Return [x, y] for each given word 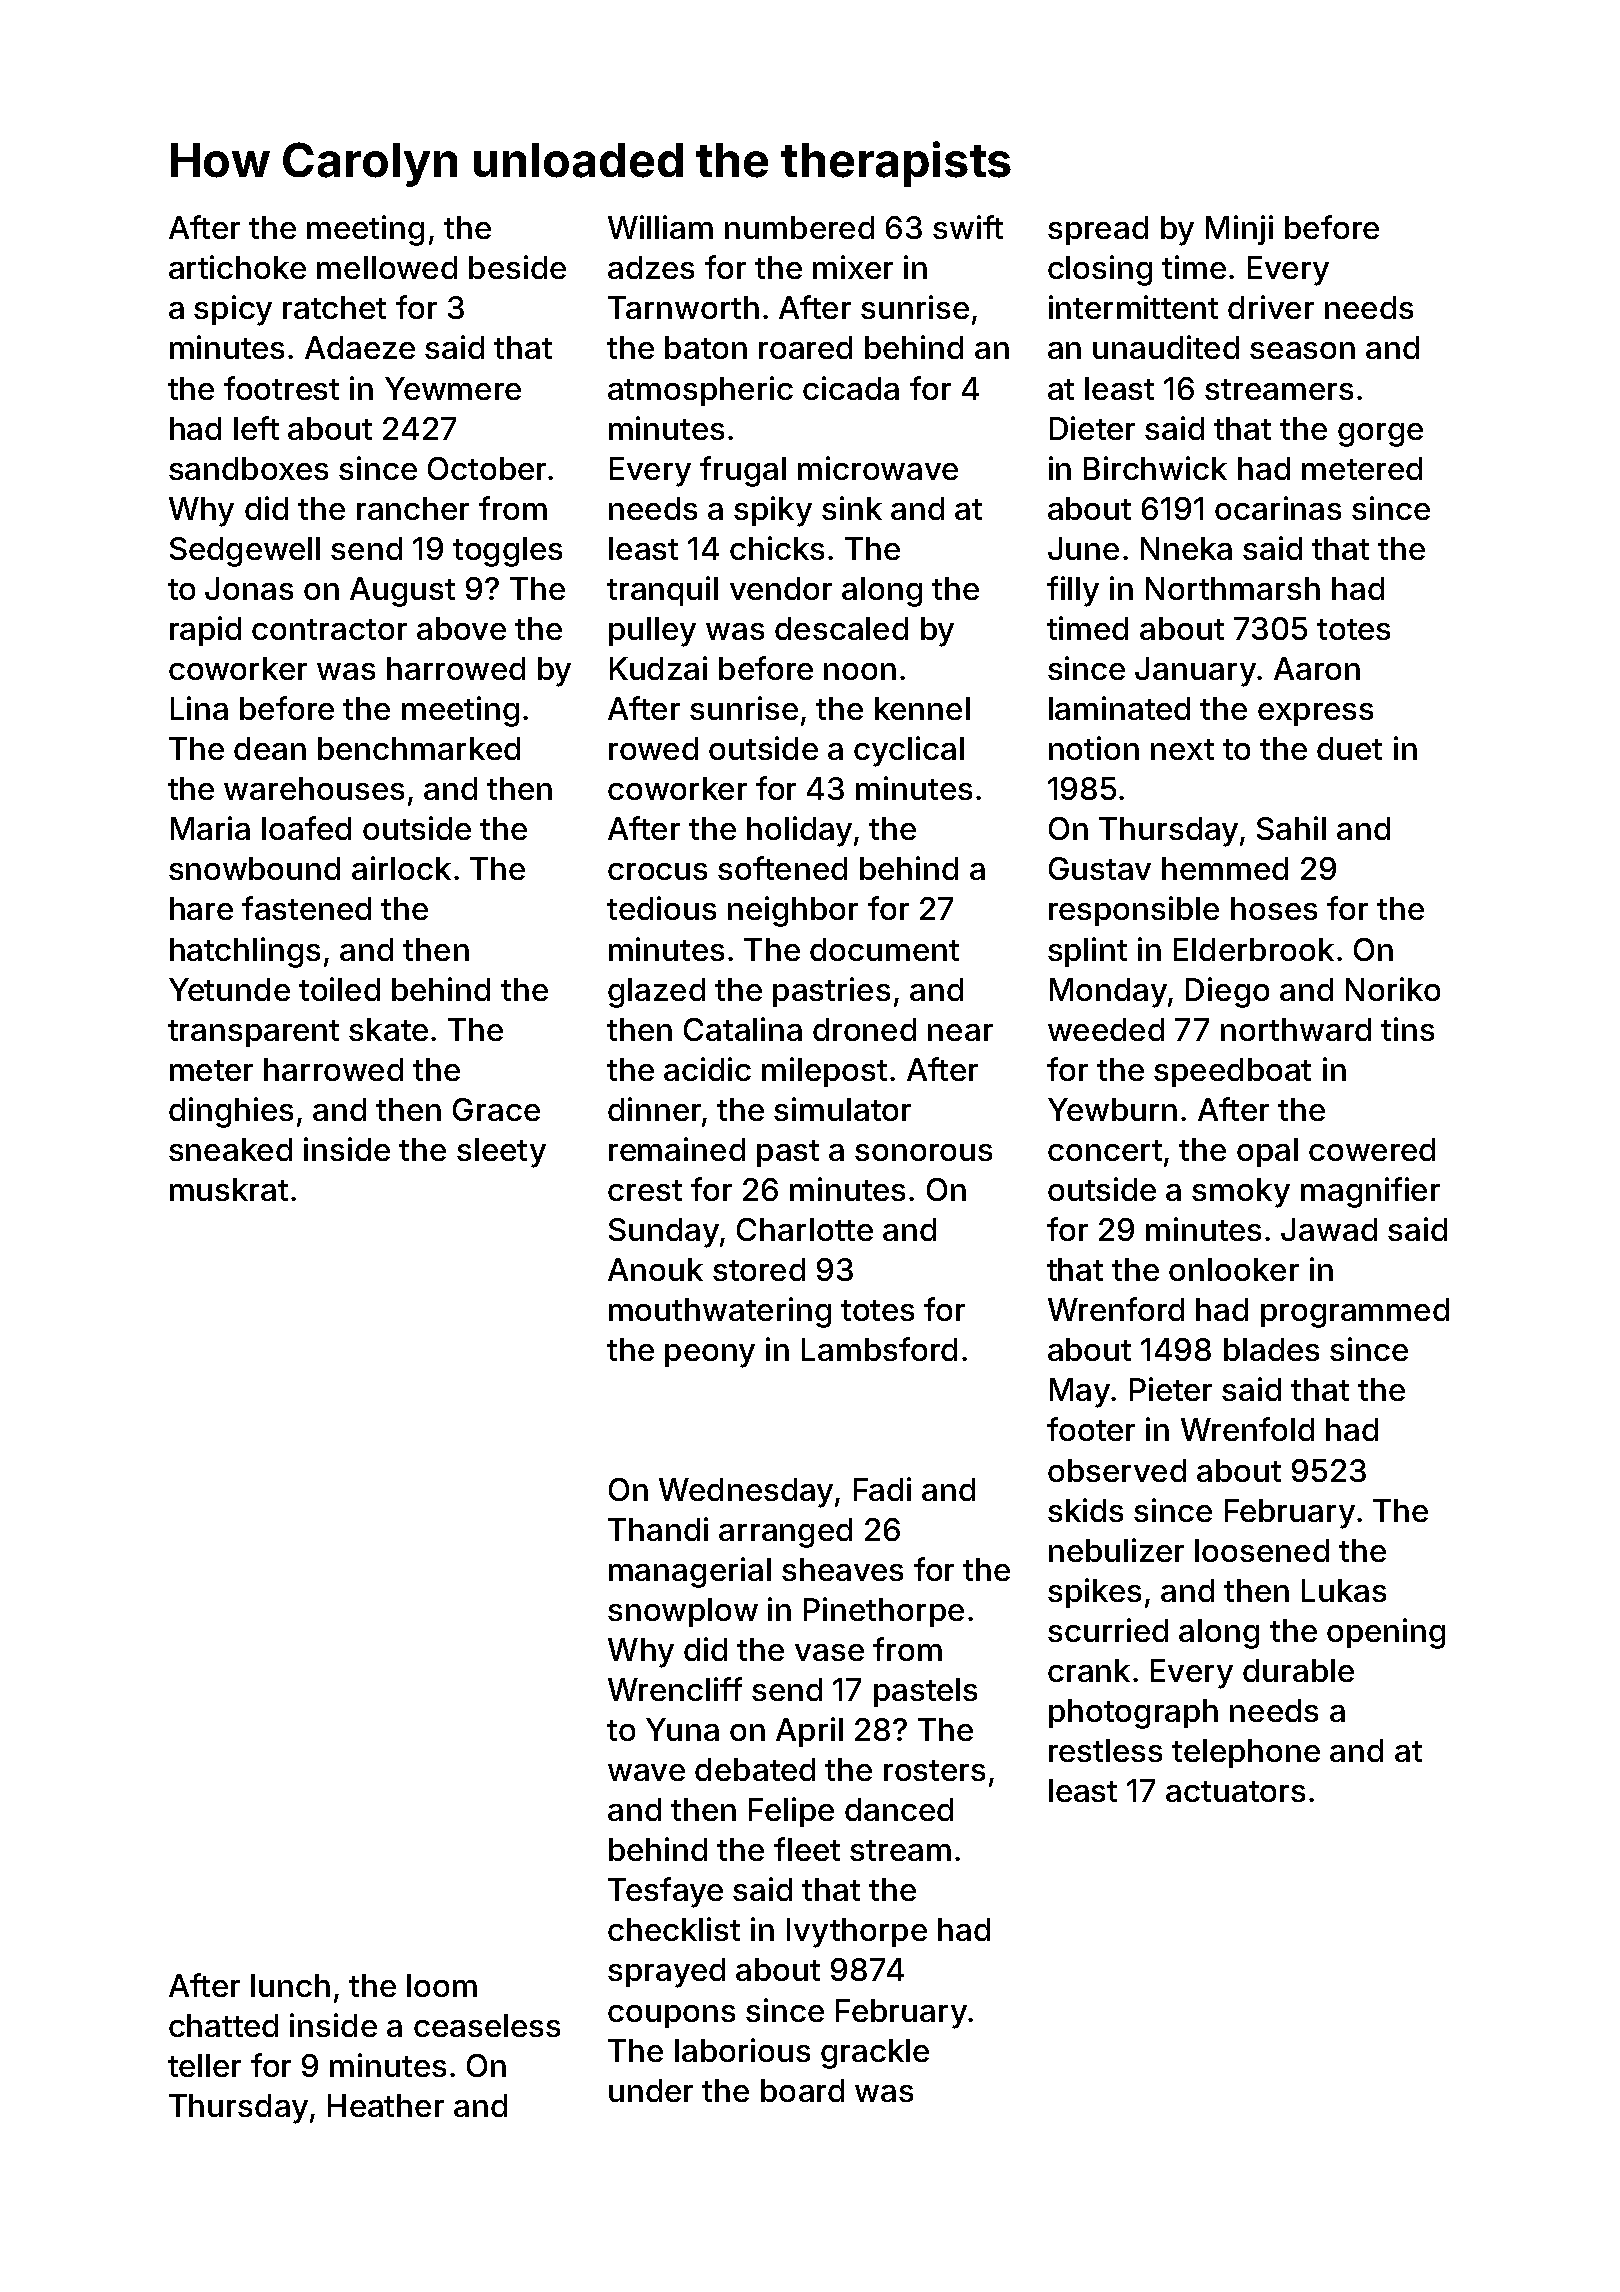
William [660, 227]
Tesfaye [665, 1892]
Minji [1239, 230]
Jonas [249, 588]
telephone [1246, 1753]
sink [852, 508]
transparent [253, 1033]
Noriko [1393, 989]
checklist [674, 1929]
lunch [290, 1985]
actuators [1235, 1791]
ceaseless [487, 2025]
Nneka [1186, 548]
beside [517, 267]
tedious [661, 908]
